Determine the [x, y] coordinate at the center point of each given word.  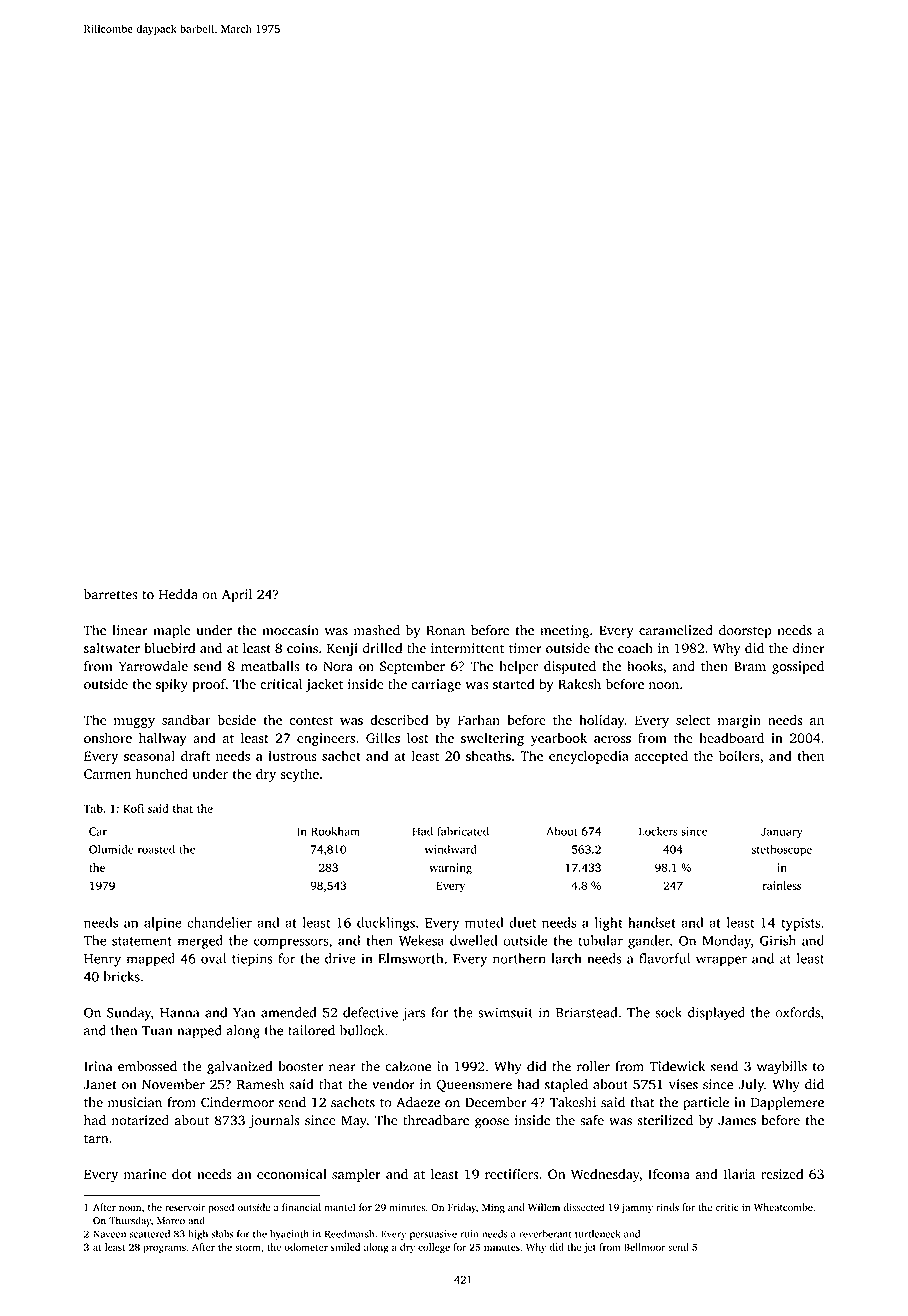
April [237, 596]
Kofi [133, 808]
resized [782, 1174]
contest [311, 720]
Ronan [445, 630]
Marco [171, 1221]
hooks [645, 666]
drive [340, 958]
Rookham [335, 831]
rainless [781, 885]
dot [182, 1174]
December [495, 1102]
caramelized [676, 630]
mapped [151, 960]
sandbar [186, 719]
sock [668, 1012]
